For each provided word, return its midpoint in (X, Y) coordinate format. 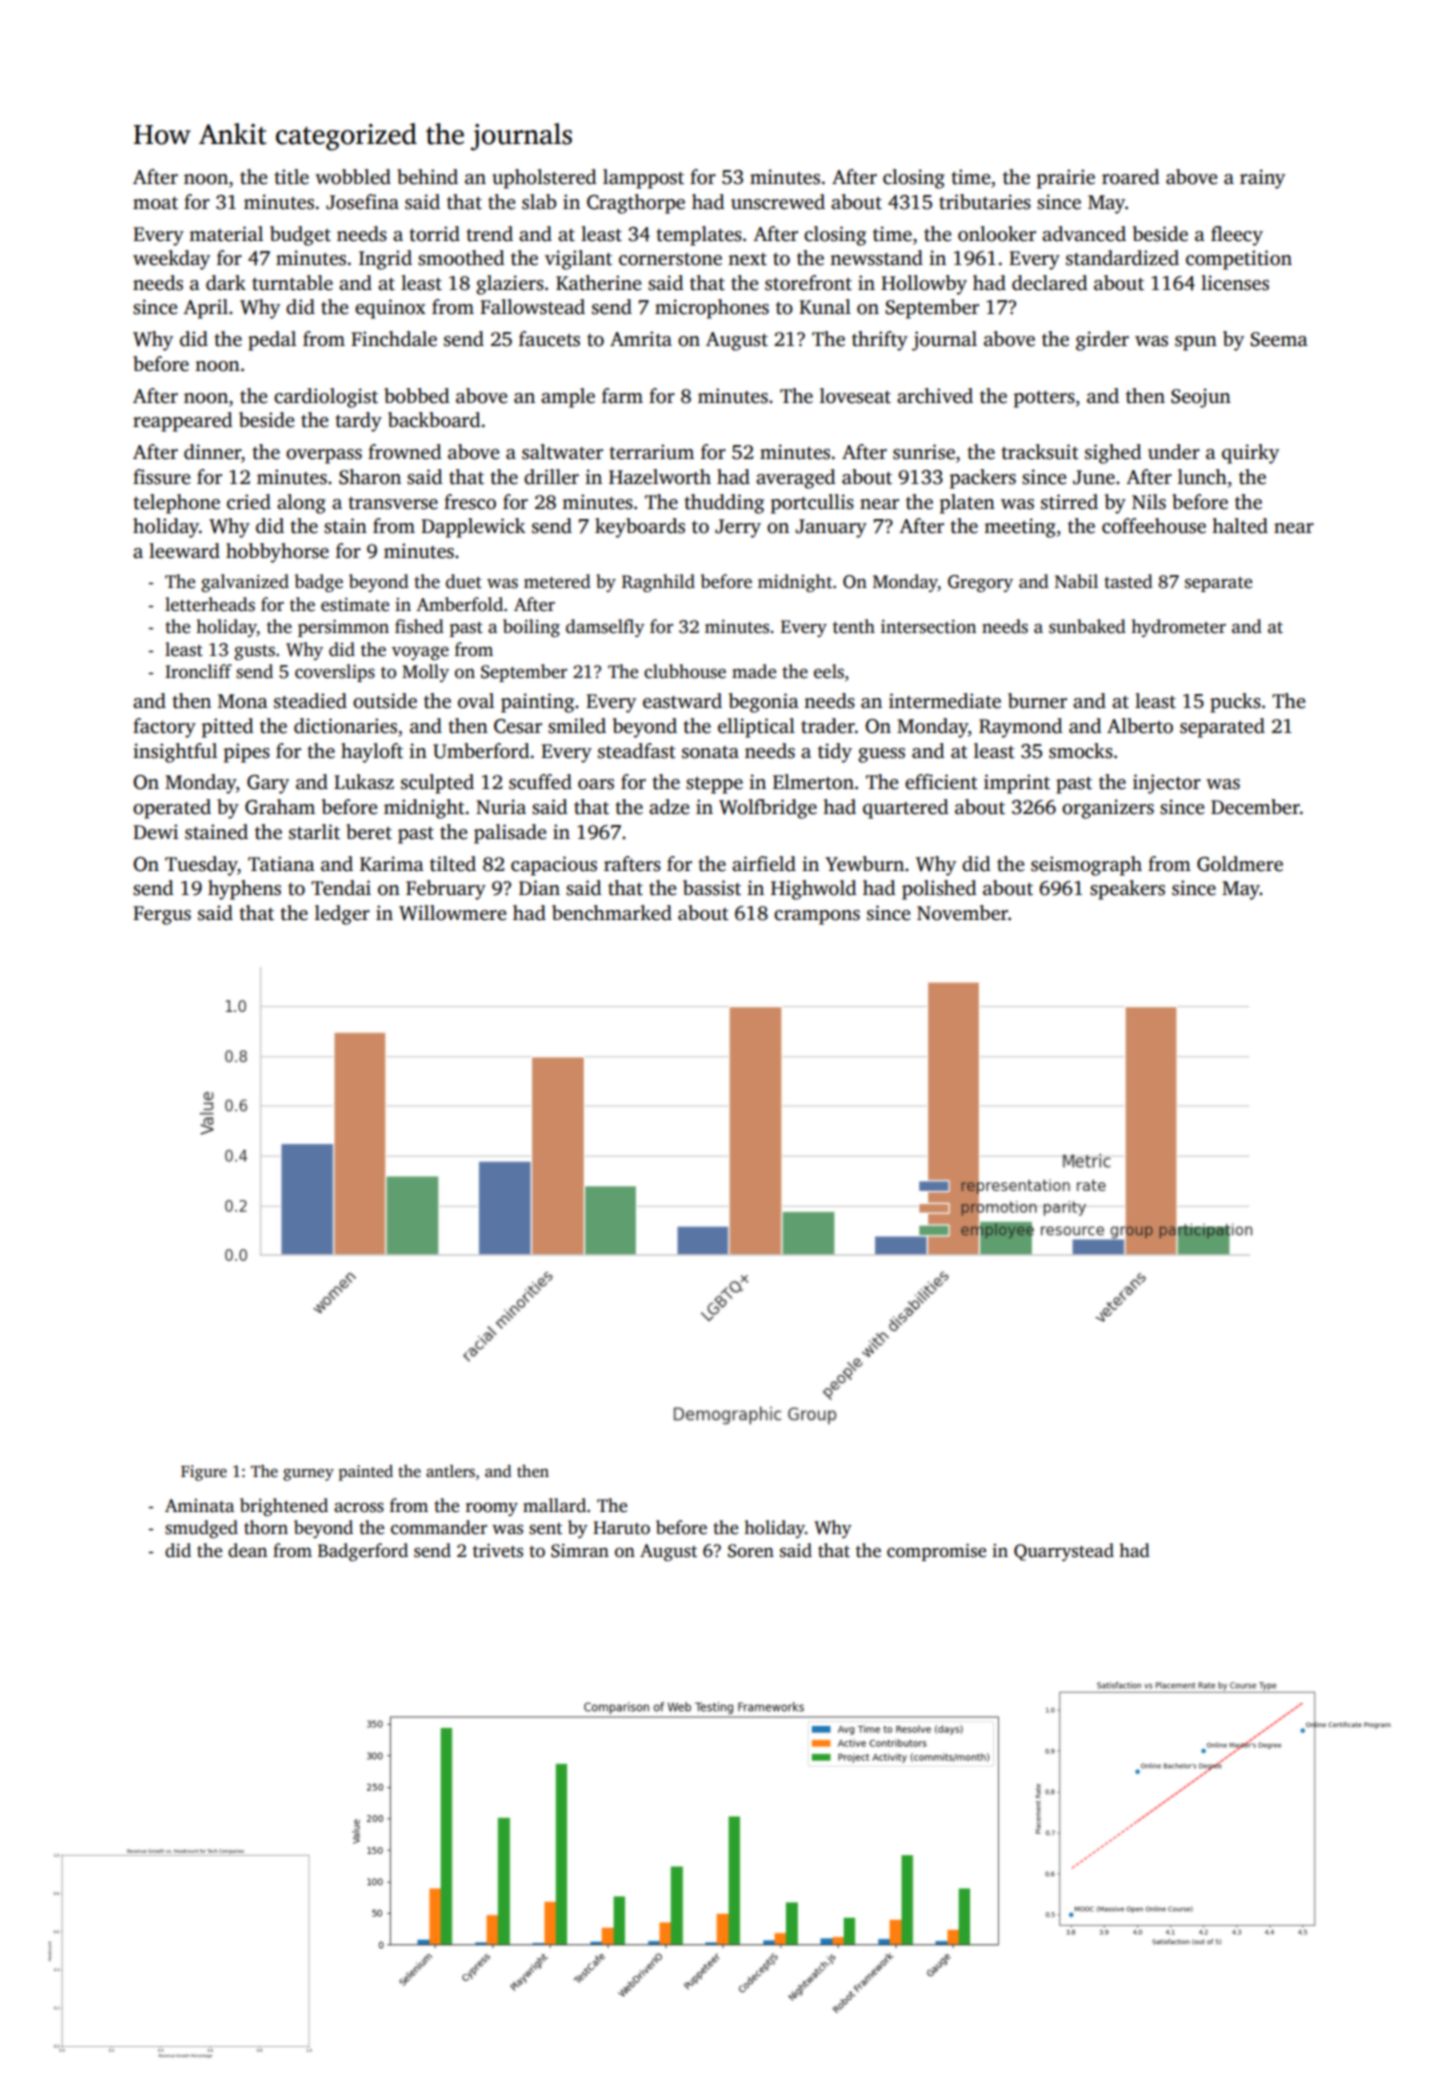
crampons (817, 917)
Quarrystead (1064, 1552)
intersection (928, 627)
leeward (184, 551)
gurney (308, 1475)
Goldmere (1240, 864)
